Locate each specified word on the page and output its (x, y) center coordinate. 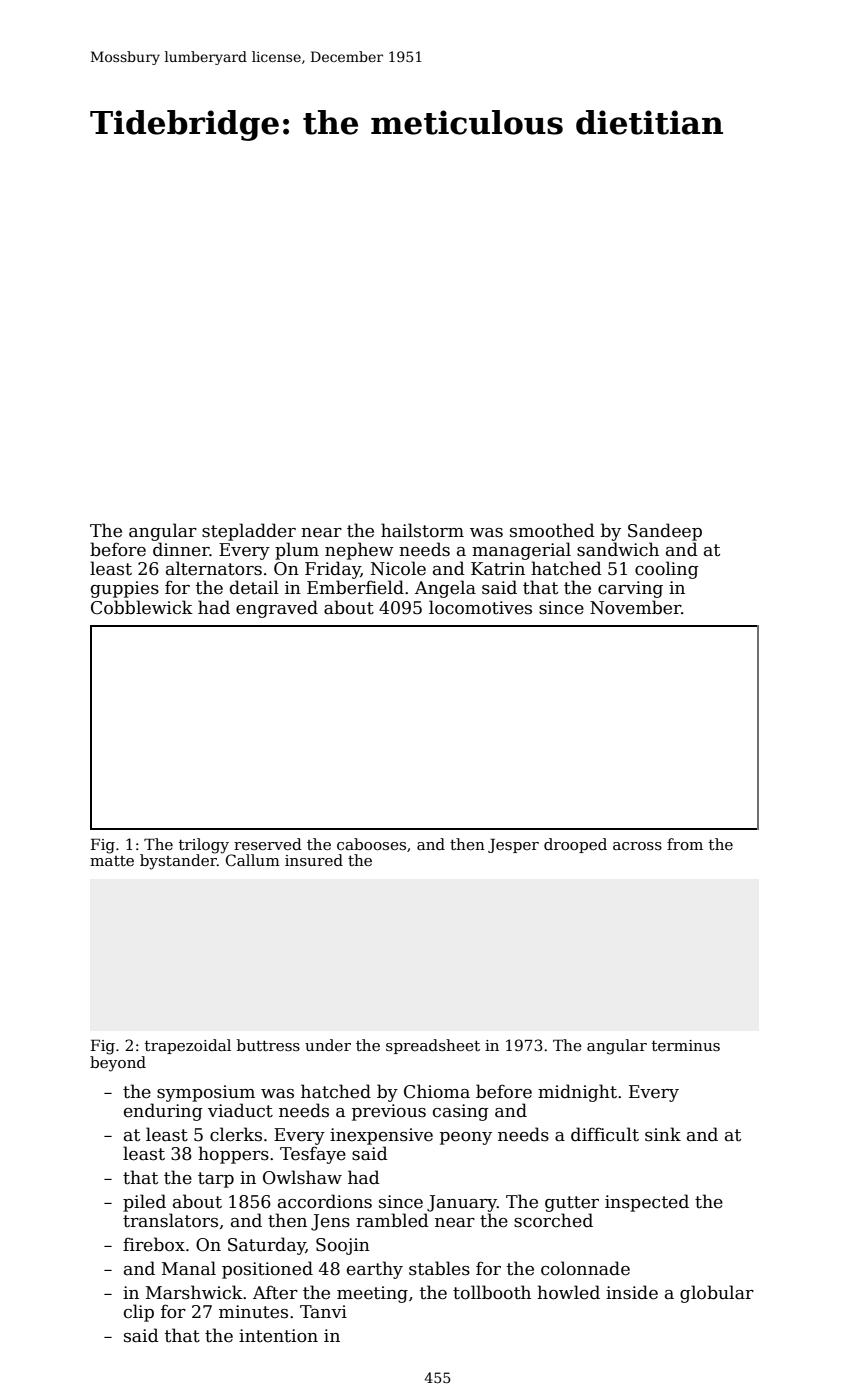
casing (461, 1112)
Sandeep (665, 532)
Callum (253, 860)
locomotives (480, 607)
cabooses (371, 844)
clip (139, 1313)
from (685, 844)
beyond (118, 1064)
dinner (181, 549)
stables (439, 1268)
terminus (686, 1045)
